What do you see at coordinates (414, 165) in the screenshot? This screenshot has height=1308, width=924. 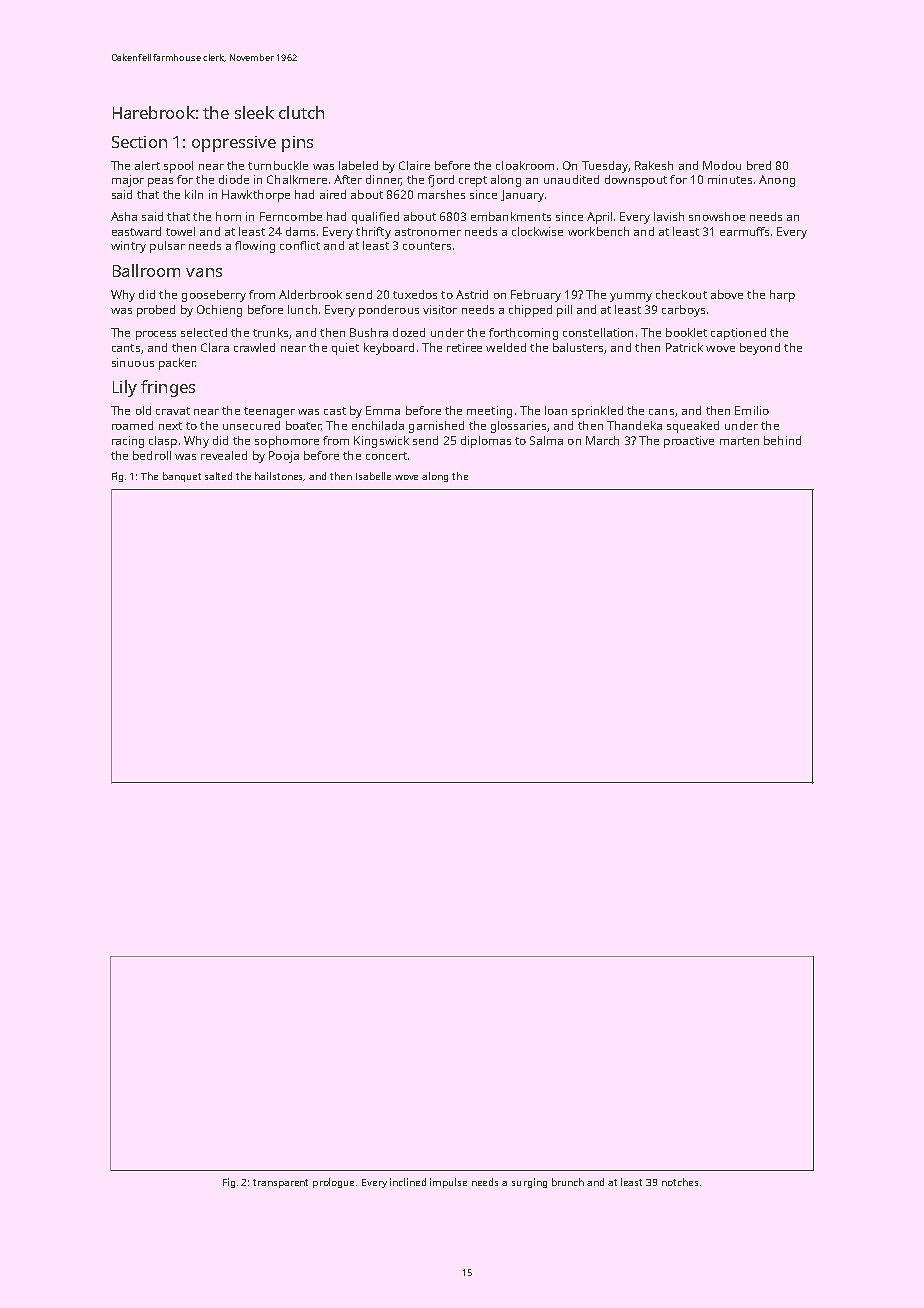 I see `Claire` at bounding box center [414, 165].
